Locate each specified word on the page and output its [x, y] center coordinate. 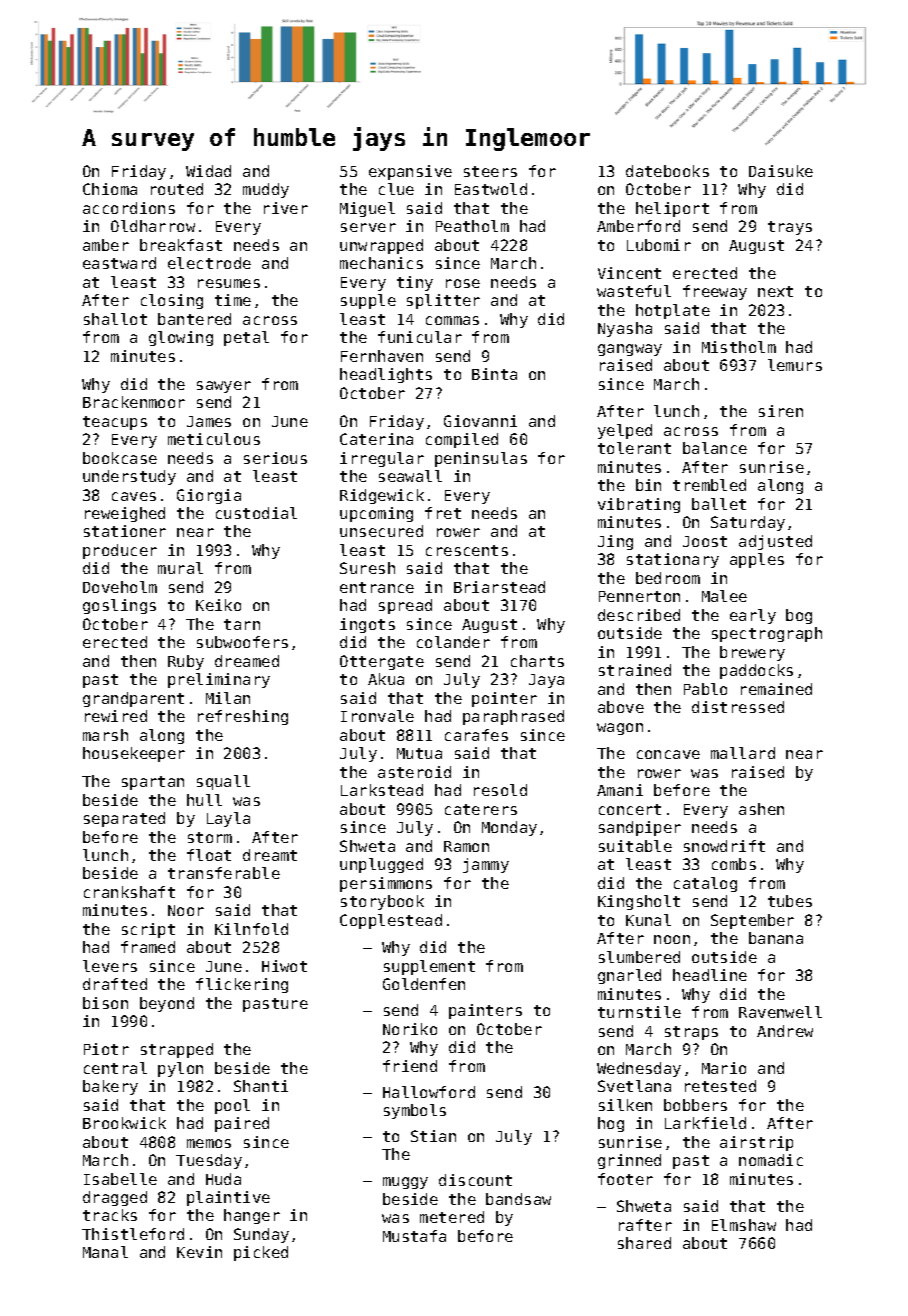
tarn [242, 624]
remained [776, 689]
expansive [410, 172]
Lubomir [659, 245]
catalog [705, 884]
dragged [115, 1198]
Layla [228, 819]
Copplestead [391, 921]
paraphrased [513, 717]
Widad [208, 171]
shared [644, 1243]
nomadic [771, 1160]
